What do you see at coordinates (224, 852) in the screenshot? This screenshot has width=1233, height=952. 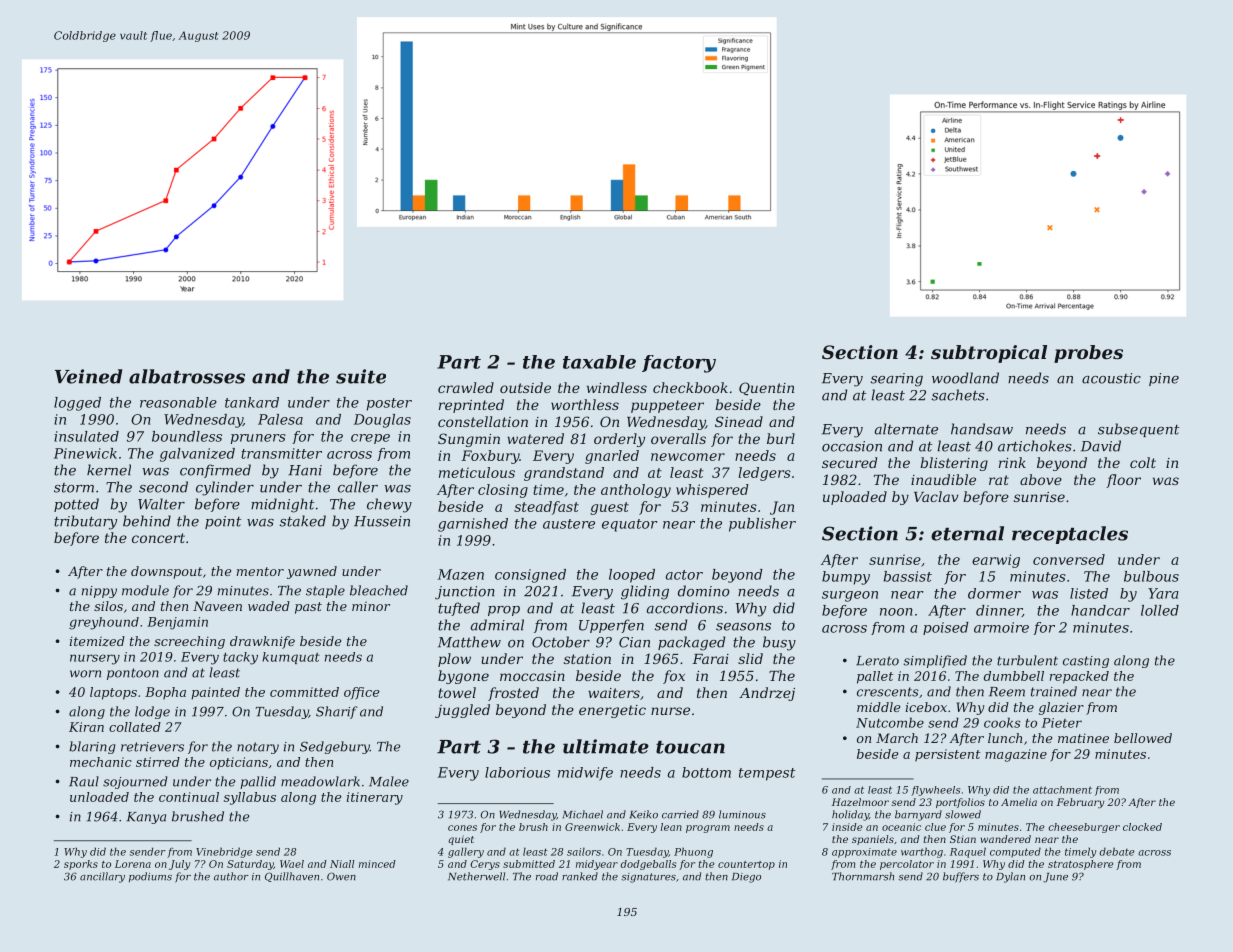 I see `Vinebridge` at bounding box center [224, 852].
